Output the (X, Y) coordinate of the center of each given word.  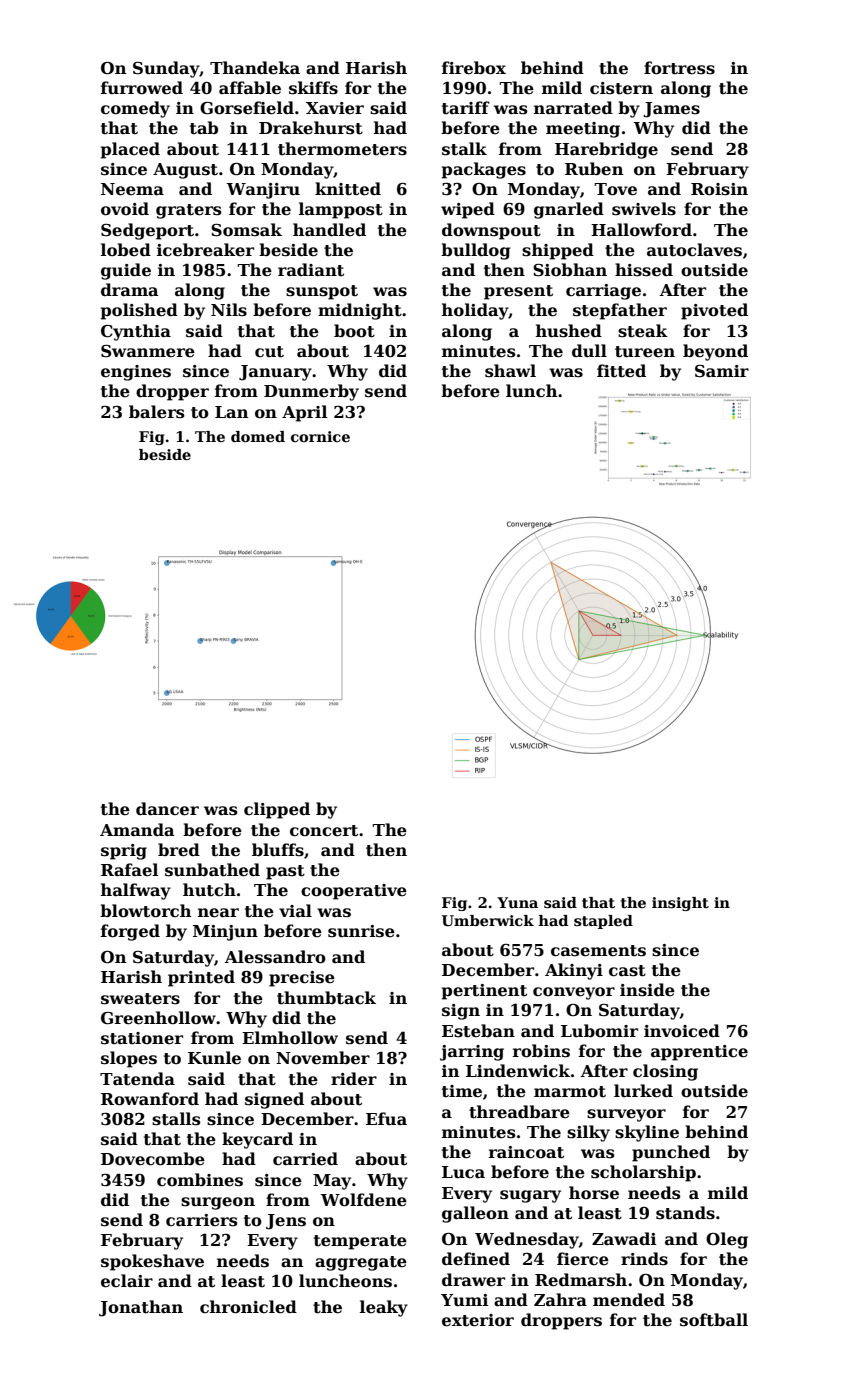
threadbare (519, 1112)
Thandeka (255, 68)
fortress (679, 68)
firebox (474, 68)
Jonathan (141, 1308)
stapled (603, 922)
